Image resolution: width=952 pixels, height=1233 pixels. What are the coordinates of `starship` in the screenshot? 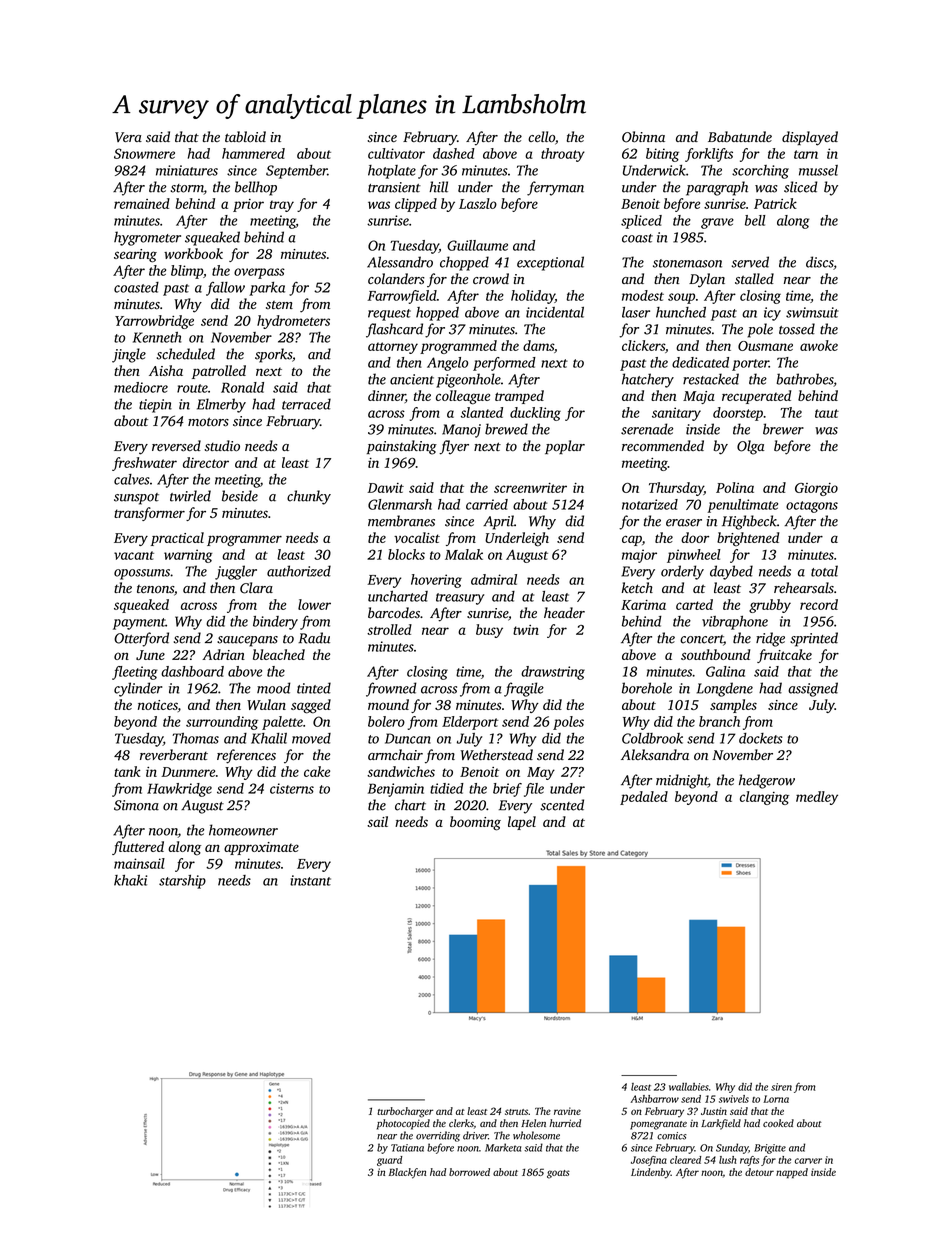 It's located at (182, 882).
